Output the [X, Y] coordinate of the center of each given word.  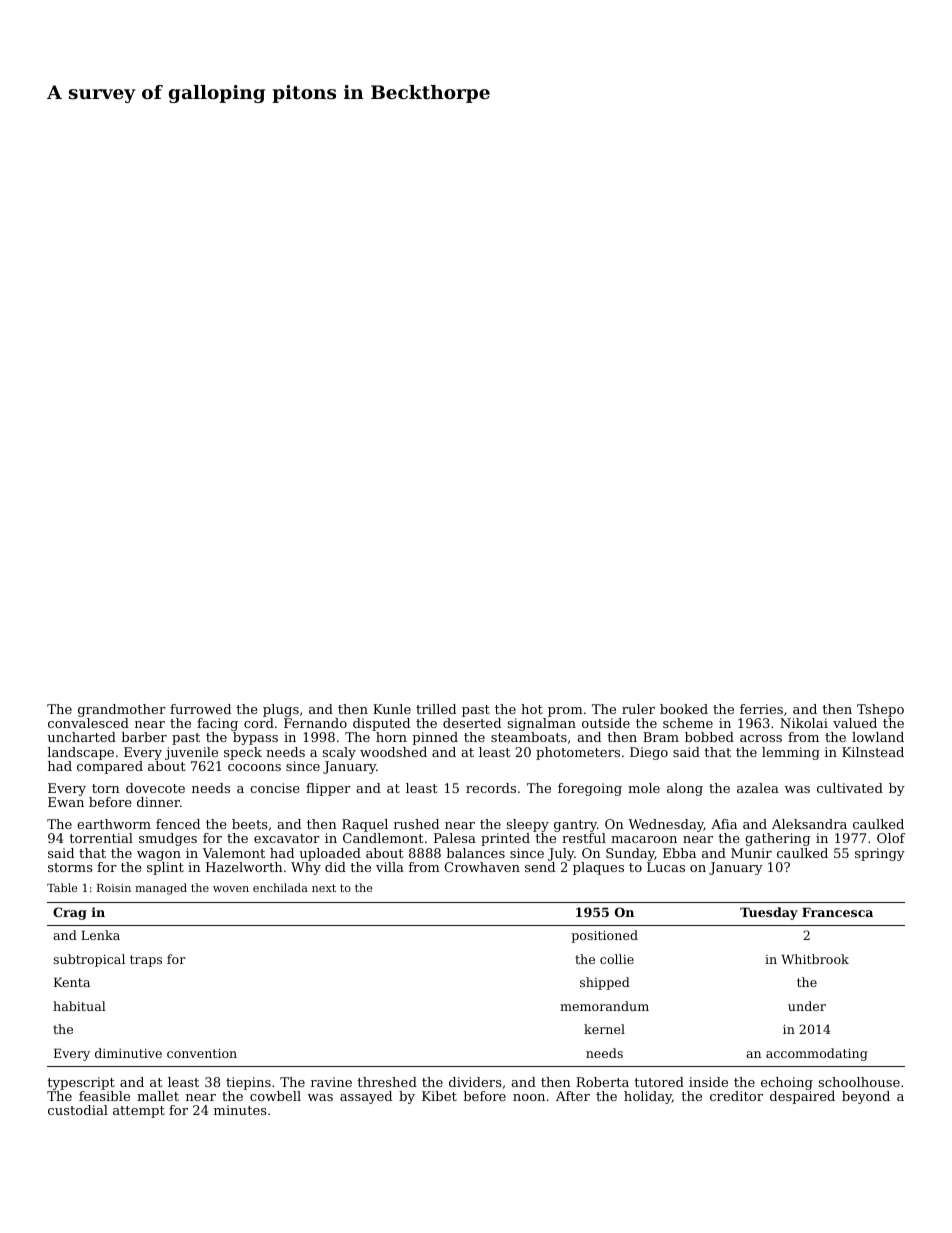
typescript [81, 1083]
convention [202, 1053]
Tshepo [880, 710]
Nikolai [804, 723]
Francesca [837, 912]
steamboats [529, 737]
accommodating [817, 1054]
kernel [604, 1029]
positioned [604, 936]
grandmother [122, 710]
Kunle [392, 709]
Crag [70, 913]
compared [110, 767]
